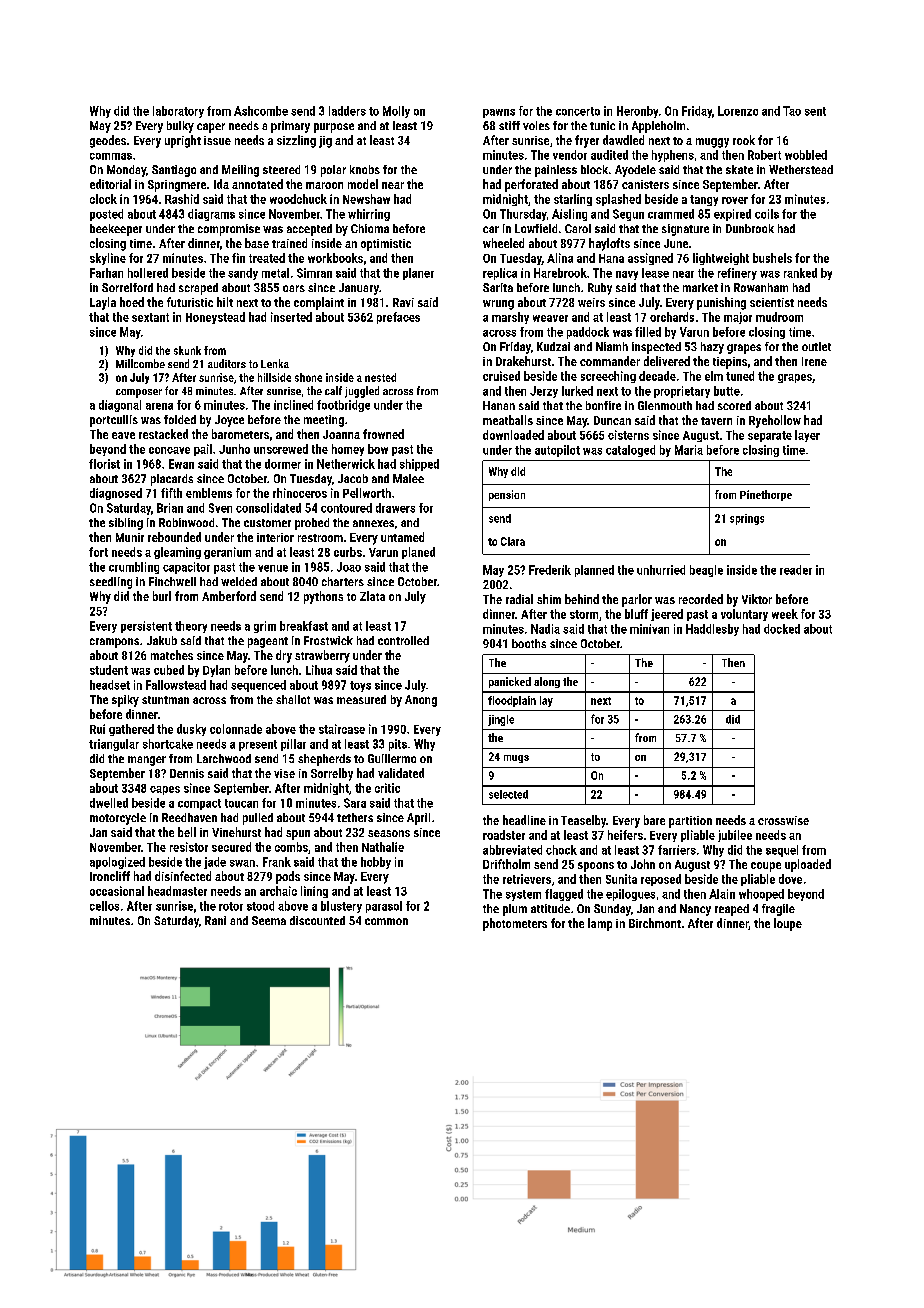 The width and height of the page is (924, 1308). I want to click on minivan, so click(649, 629).
